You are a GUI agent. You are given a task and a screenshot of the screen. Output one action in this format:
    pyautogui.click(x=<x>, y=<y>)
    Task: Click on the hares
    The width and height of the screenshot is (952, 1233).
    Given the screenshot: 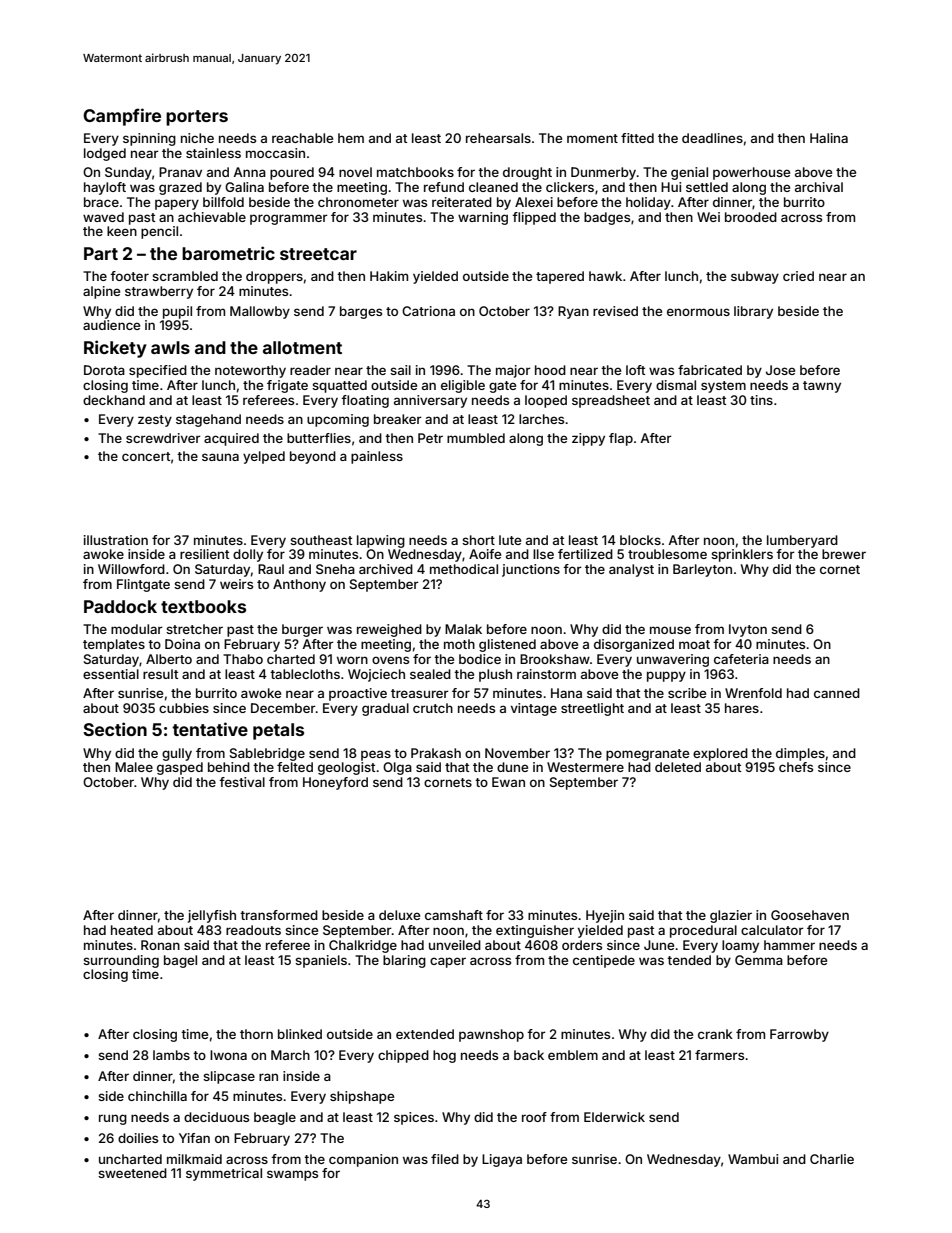 What is the action you would take?
    pyautogui.click(x=742, y=708)
